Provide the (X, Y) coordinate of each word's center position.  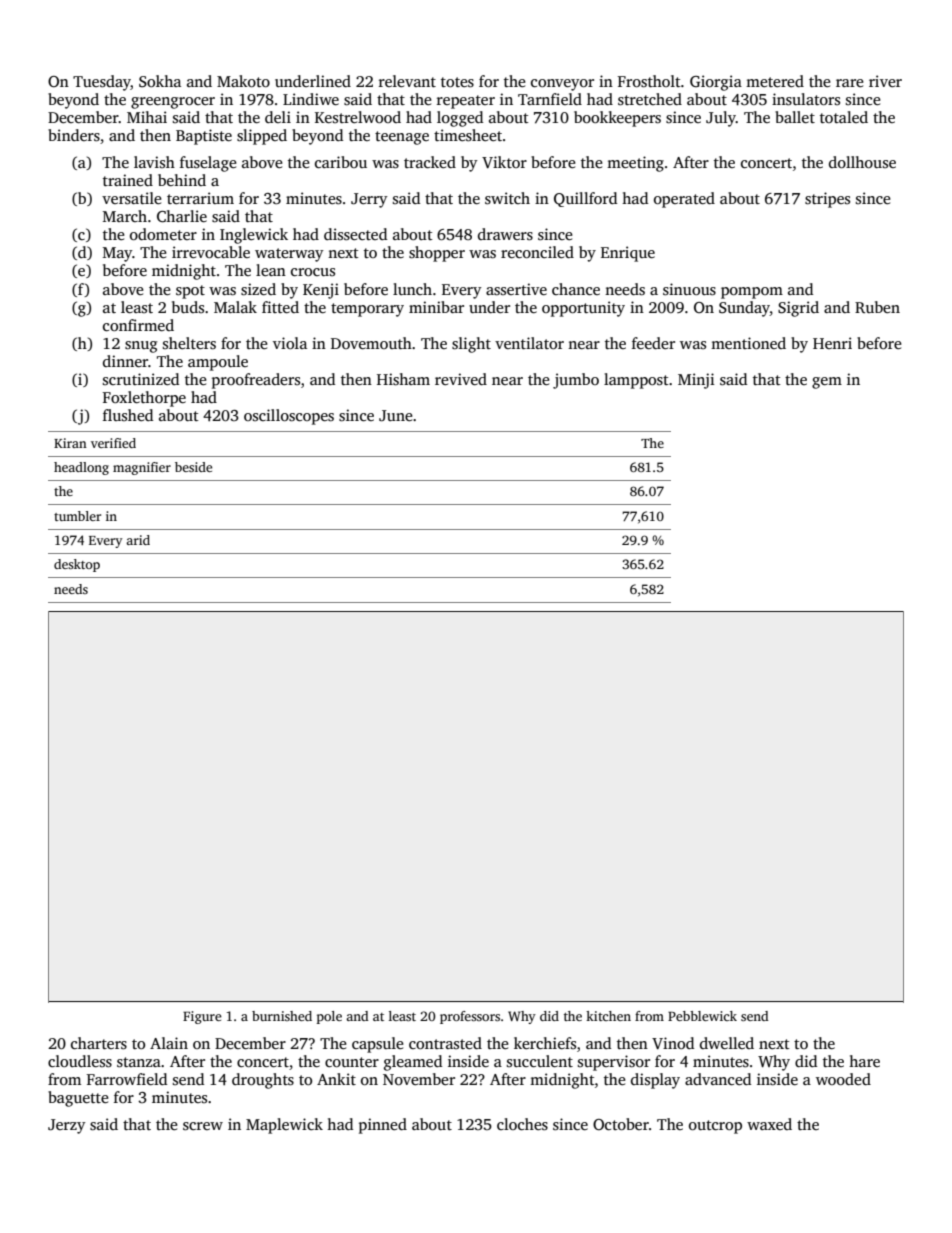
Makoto (243, 81)
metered (775, 81)
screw (203, 1126)
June (396, 416)
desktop (77, 565)
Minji (696, 381)
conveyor (562, 85)
